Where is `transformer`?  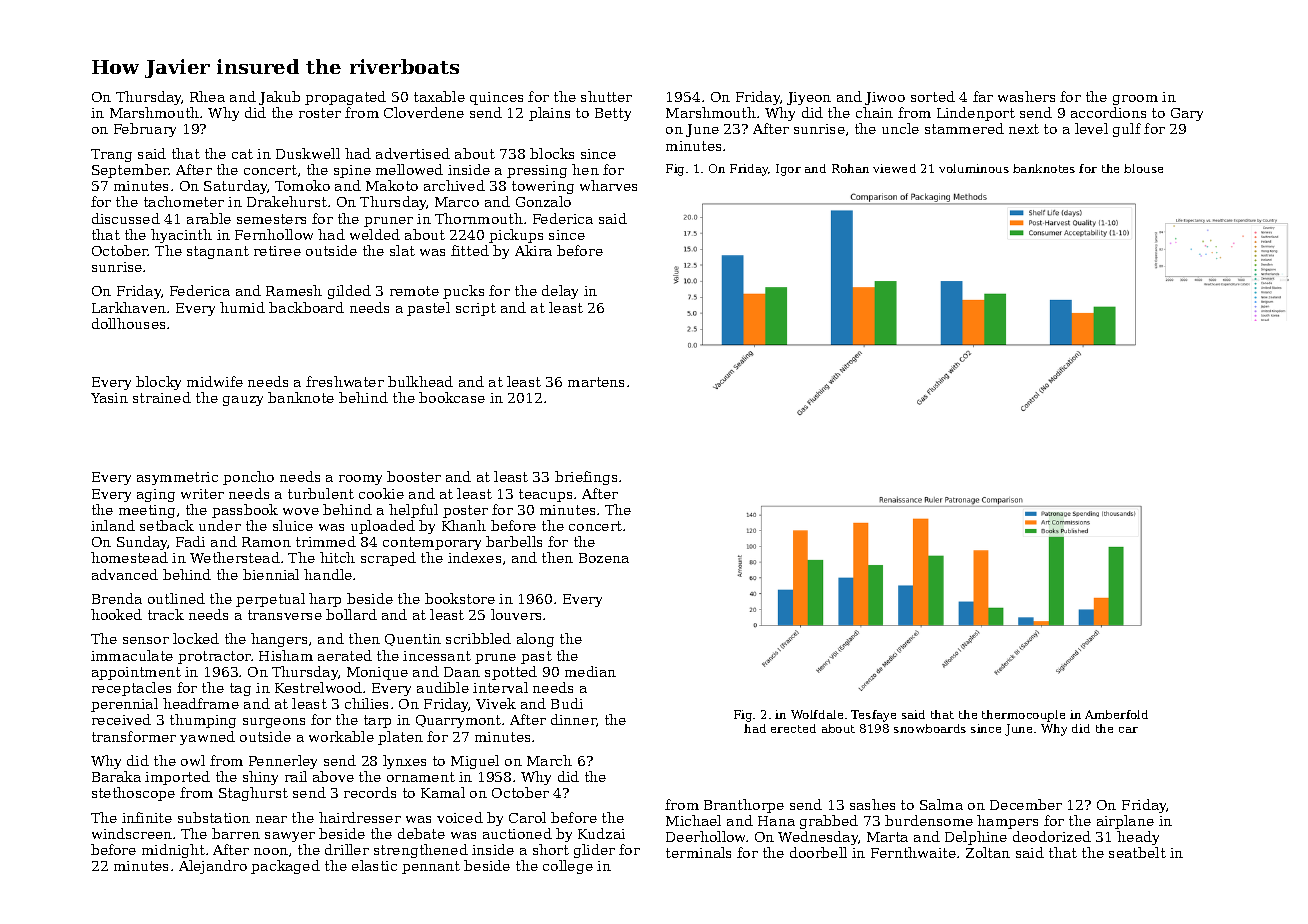
transformer is located at coordinates (134, 736).
